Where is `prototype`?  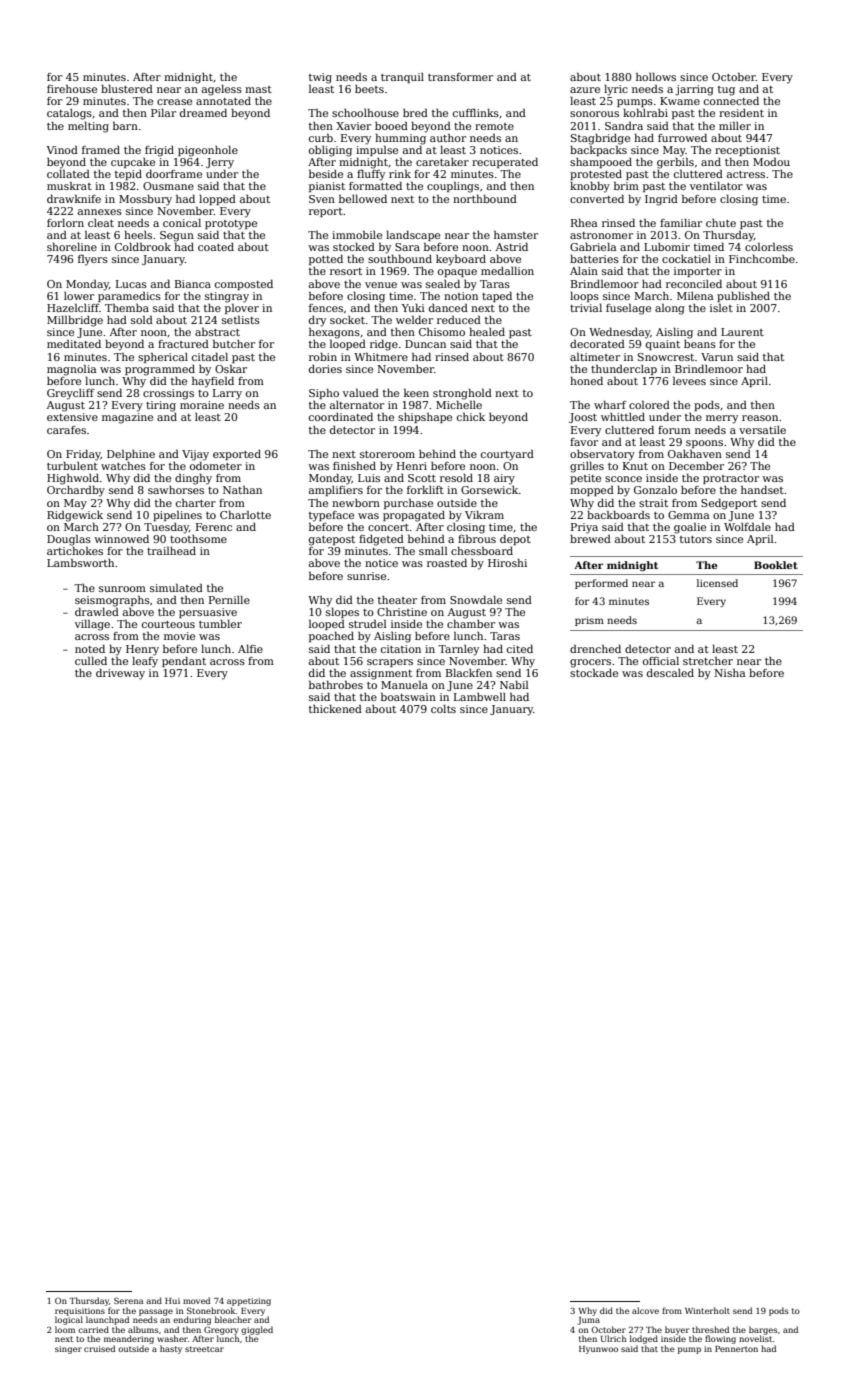 prototype is located at coordinates (231, 225).
